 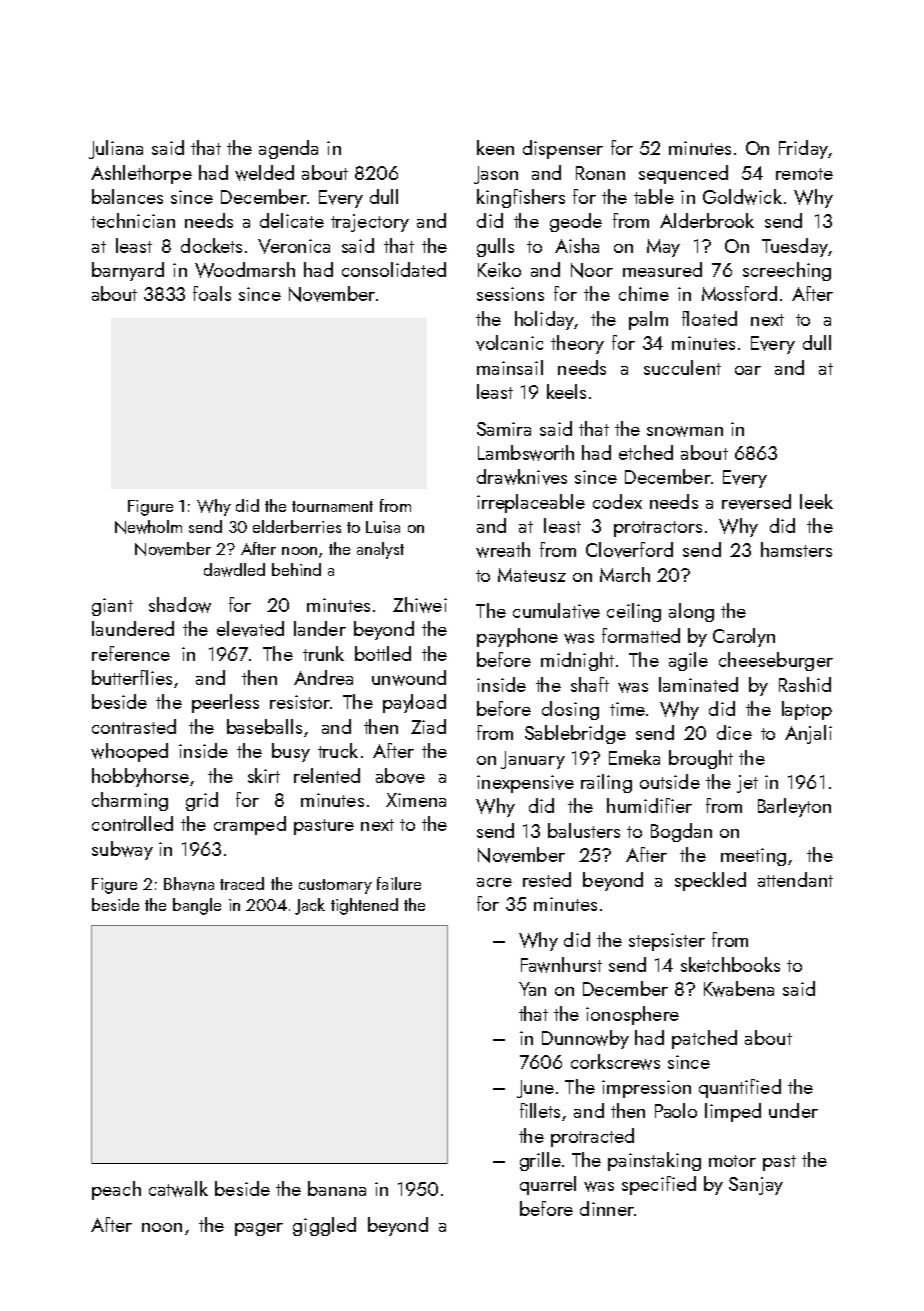 What do you see at coordinates (795, 879) in the screenshot?
I see `attendant` at bounding box center [795, 879].
